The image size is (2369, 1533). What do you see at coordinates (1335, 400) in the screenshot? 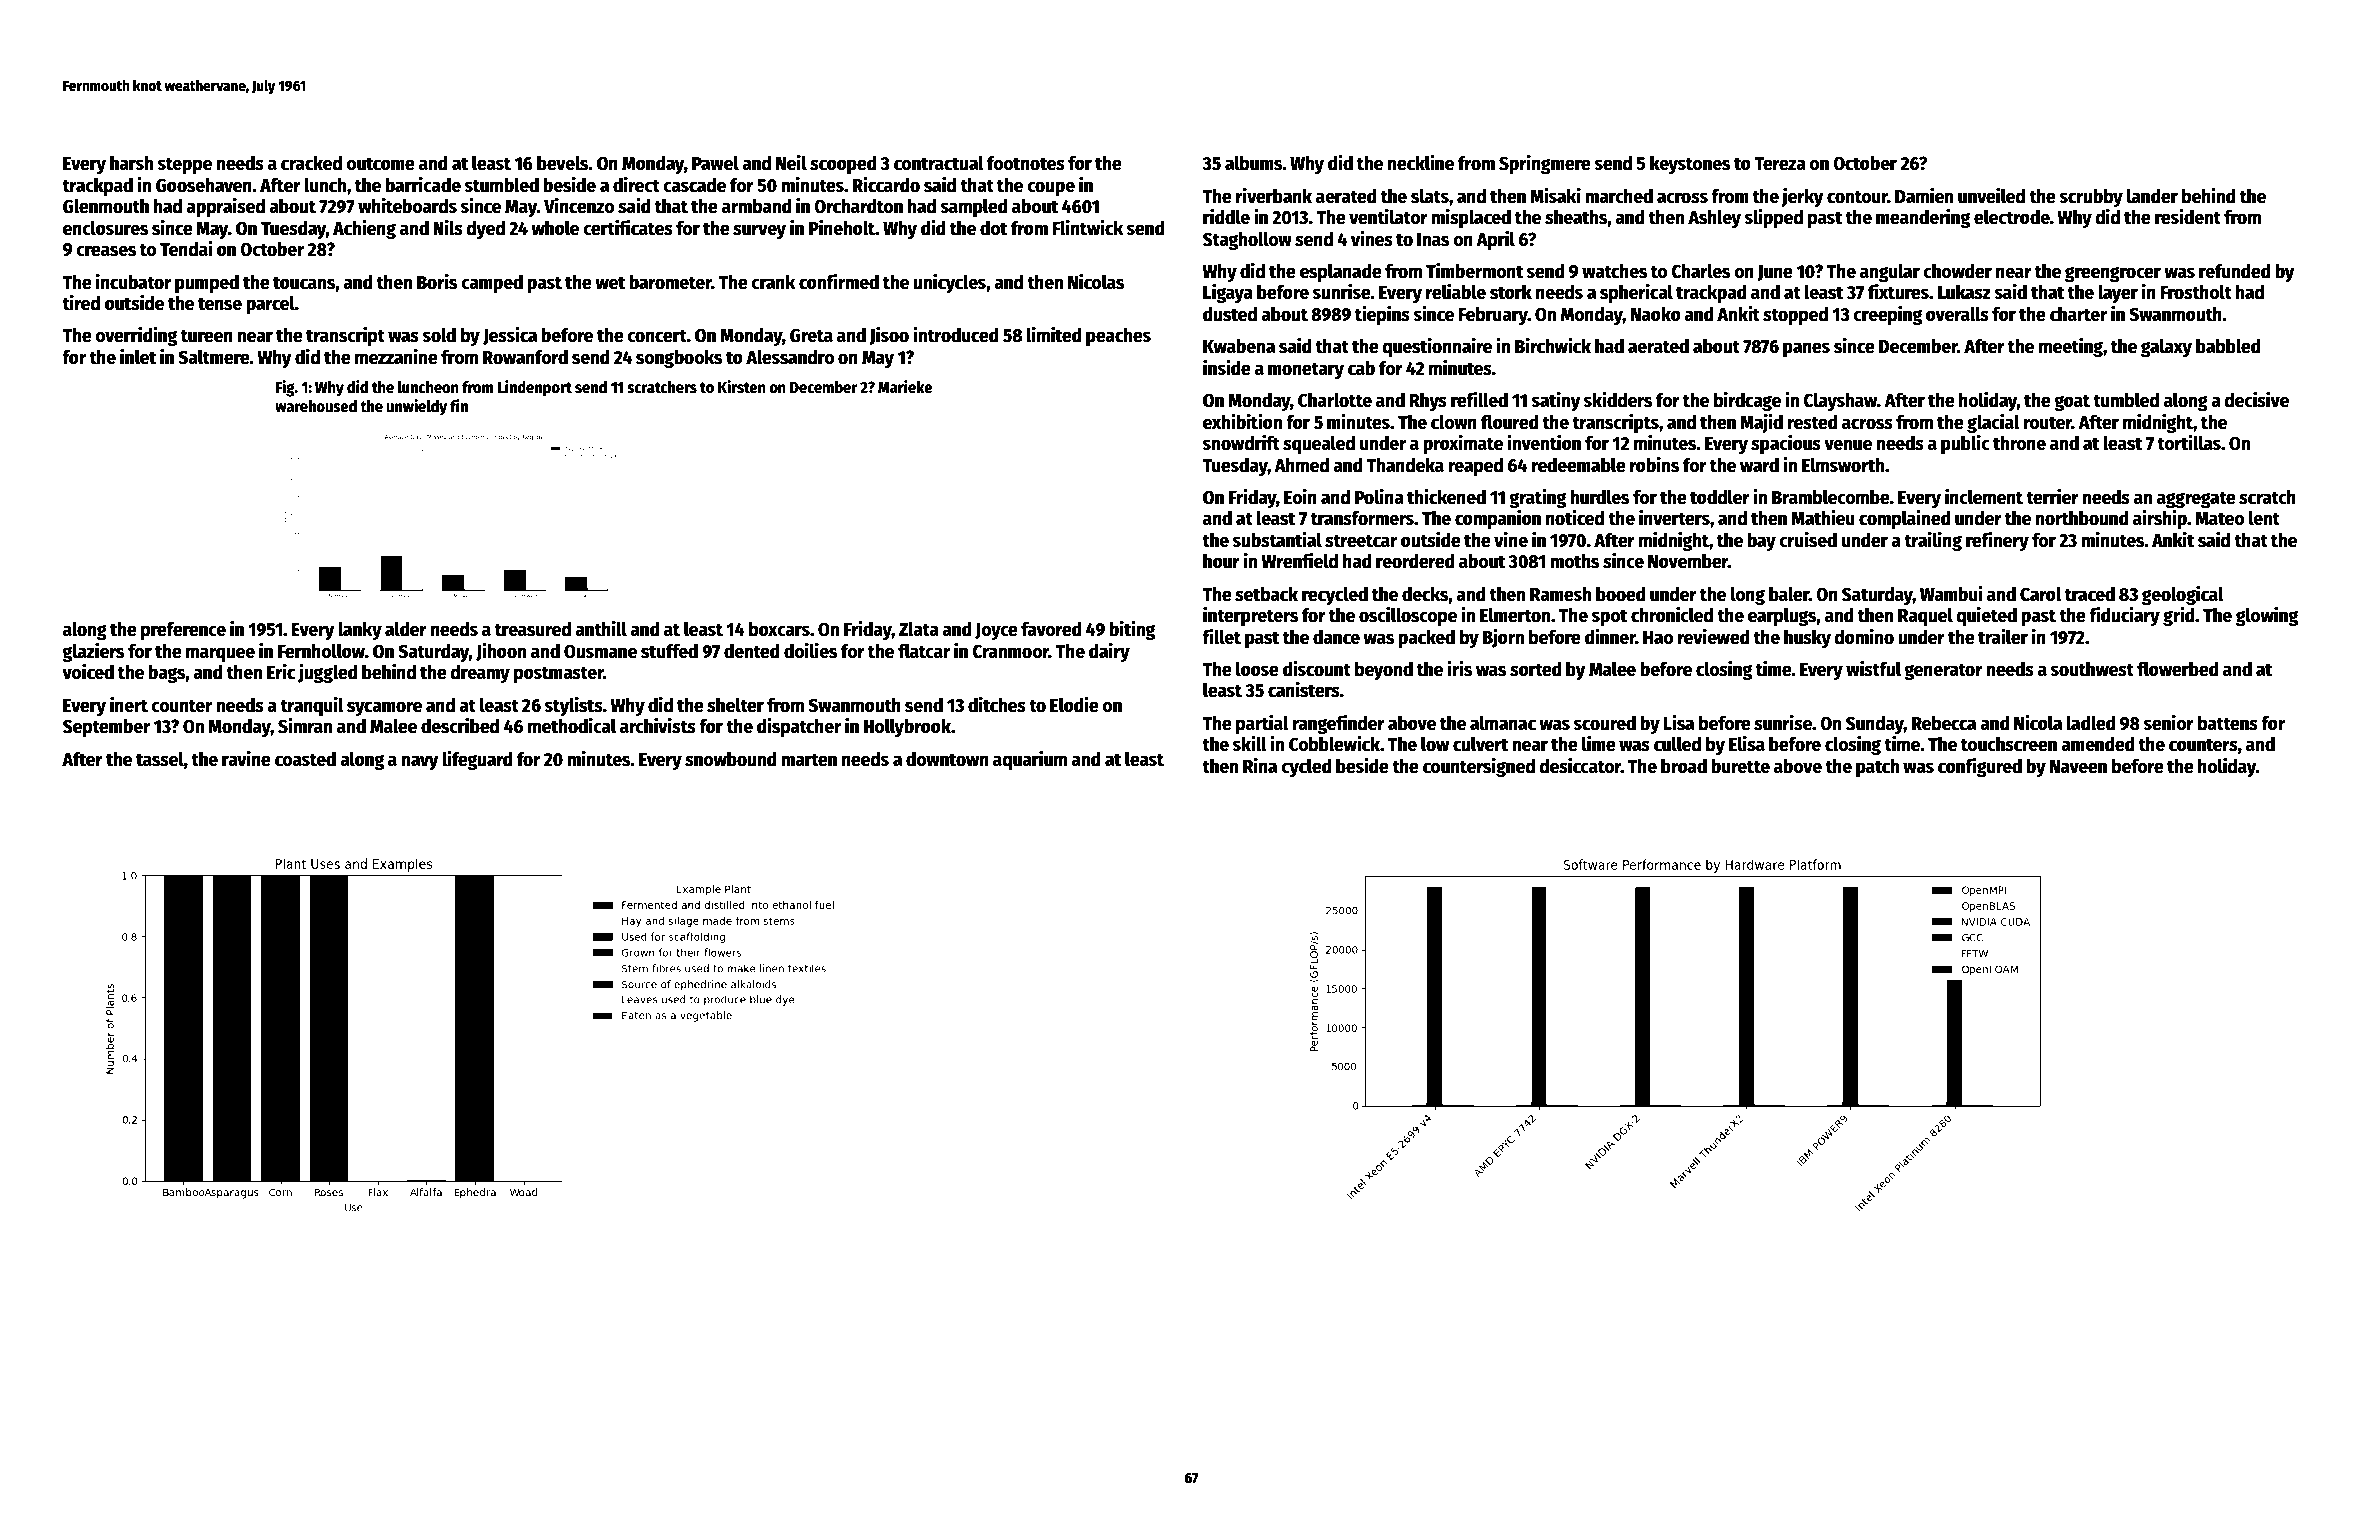
I see `Charlotte` at bounding box center [1335, 400].
